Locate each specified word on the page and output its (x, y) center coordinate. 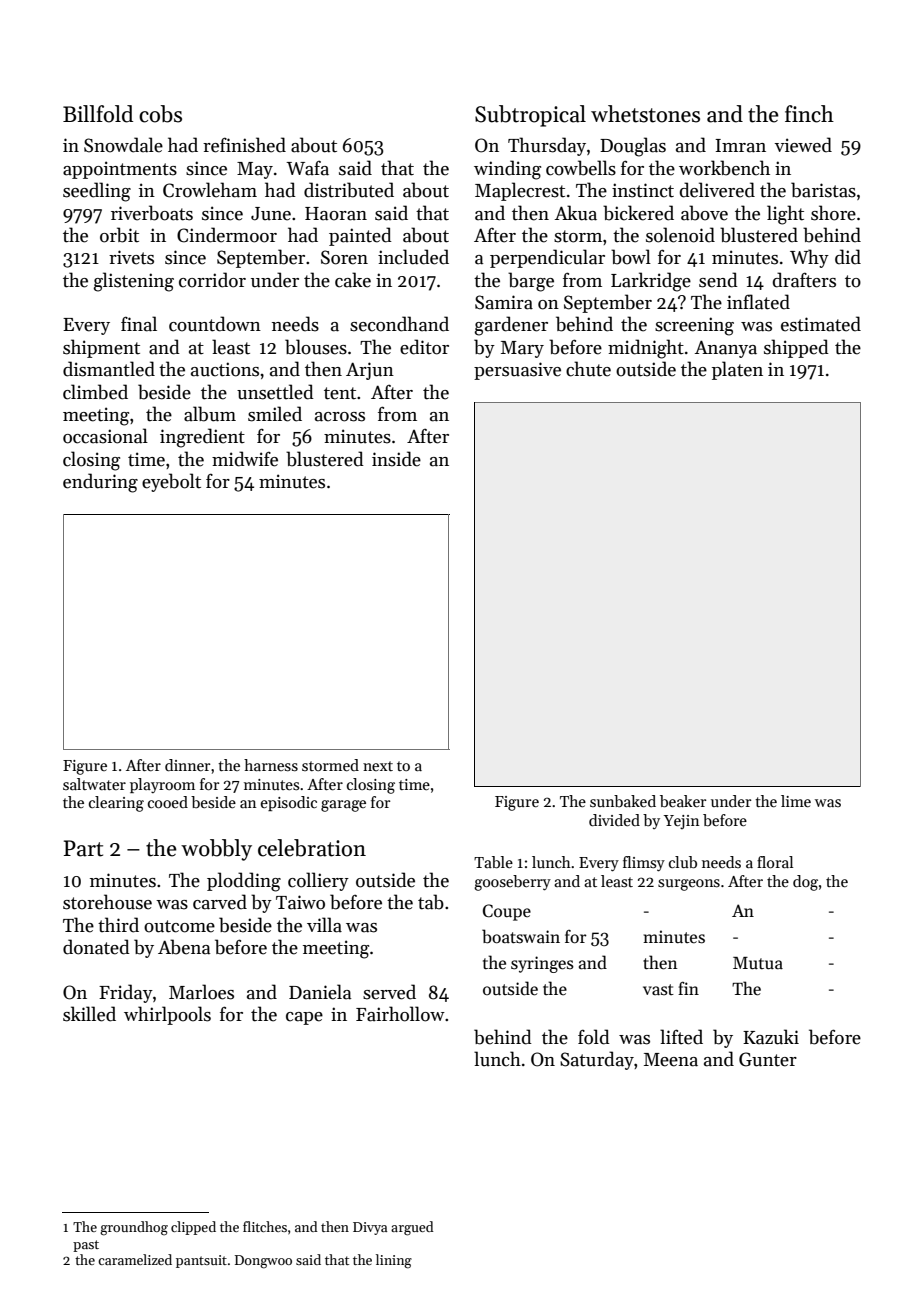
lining (394, 1261)
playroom (162, 785)
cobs (160, 114)
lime (796, 801)
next (378, 766)
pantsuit (201, 1261)
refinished (244, 145)
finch (809, 114)
